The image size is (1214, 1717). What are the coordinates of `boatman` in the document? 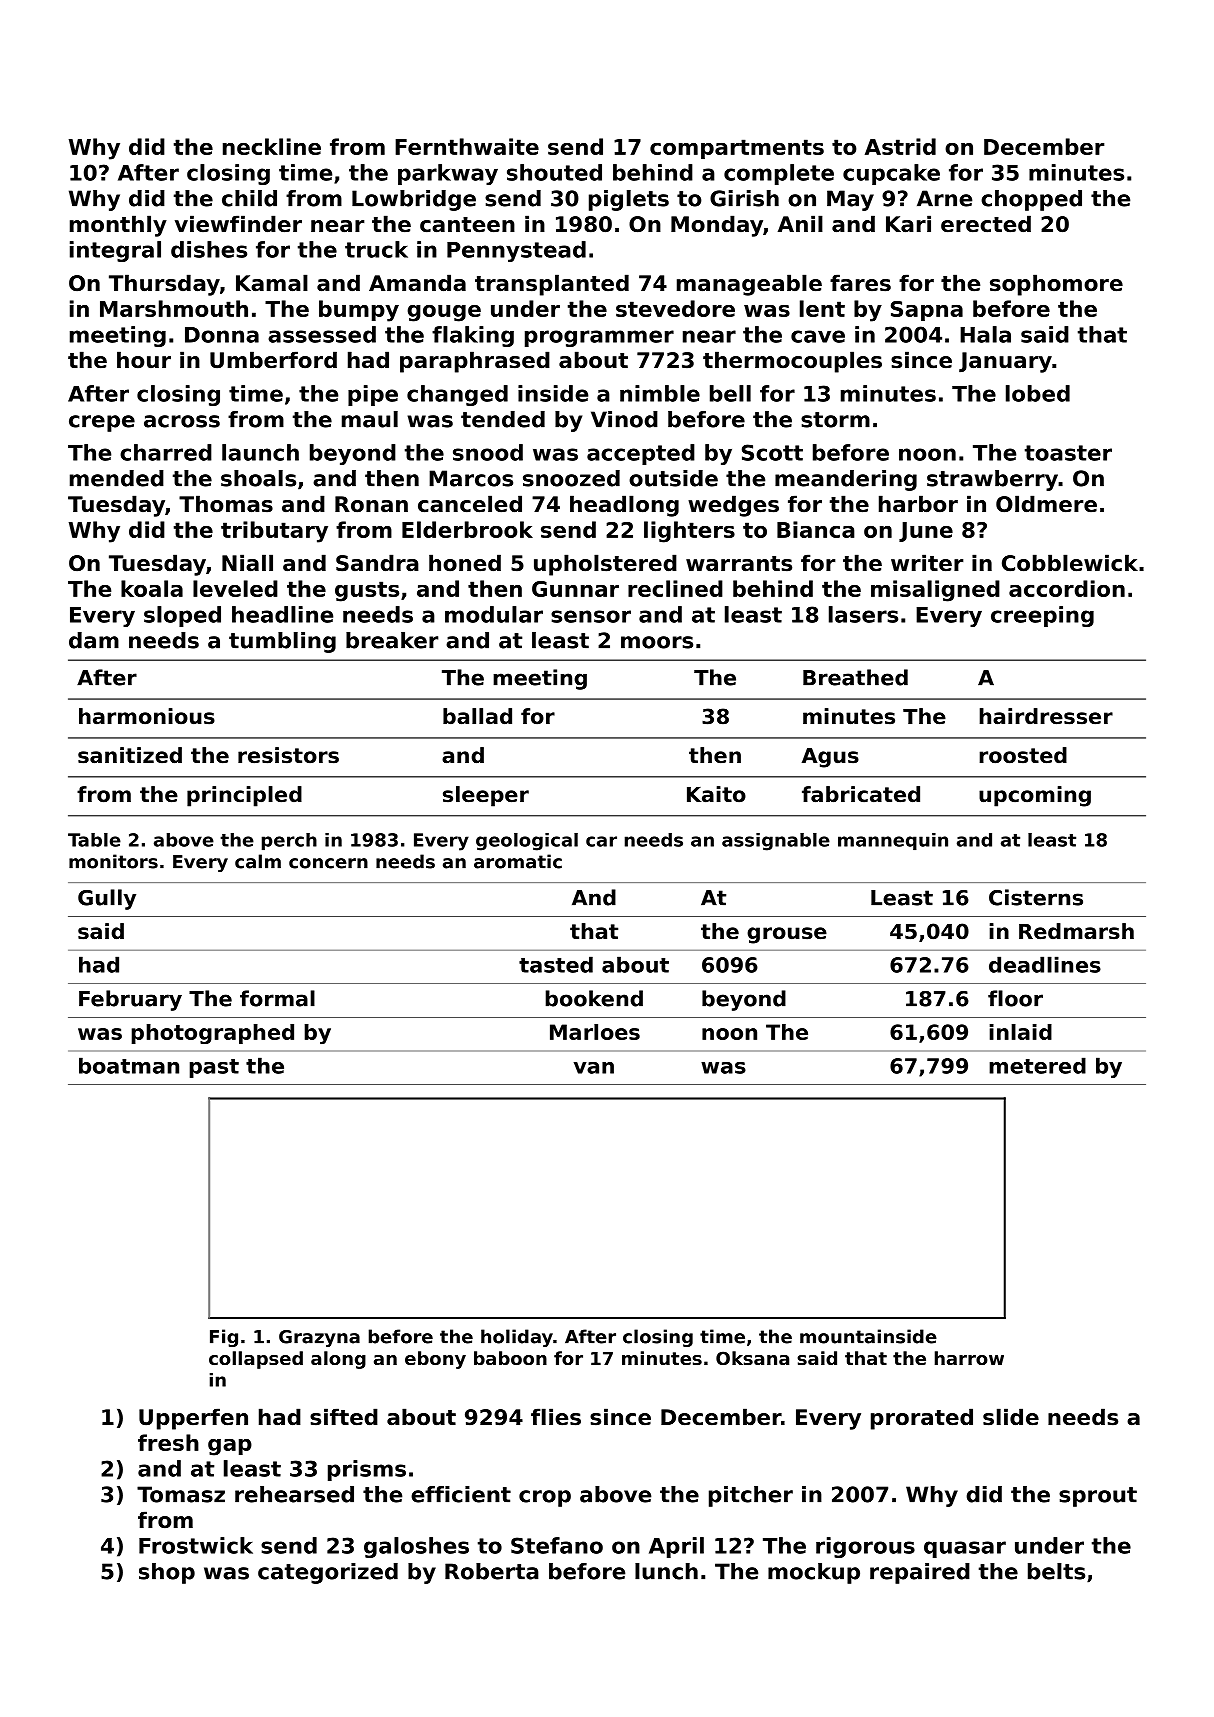 It's located at (129, 1065).
